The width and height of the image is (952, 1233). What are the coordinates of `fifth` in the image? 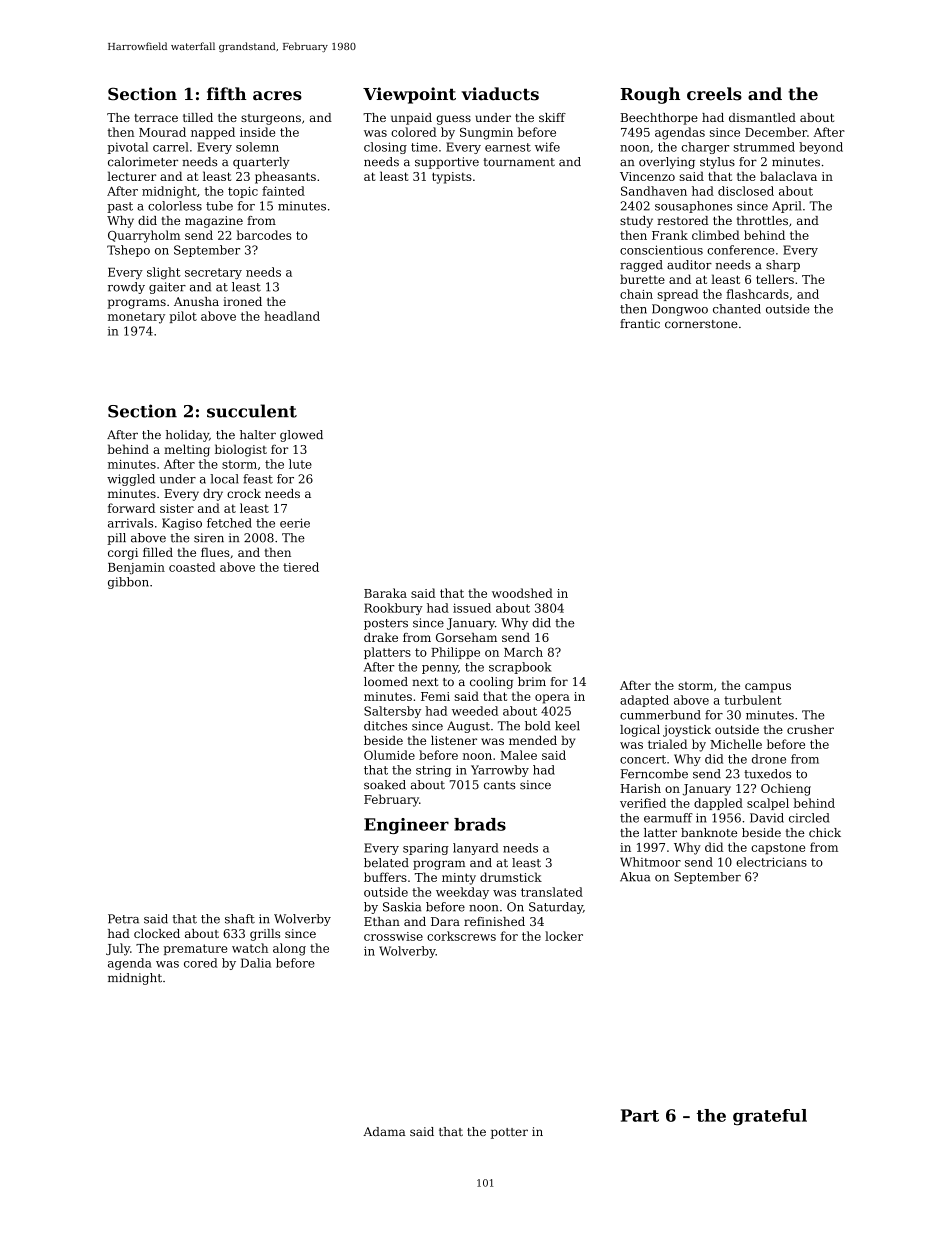 It's located at (226, 94).
